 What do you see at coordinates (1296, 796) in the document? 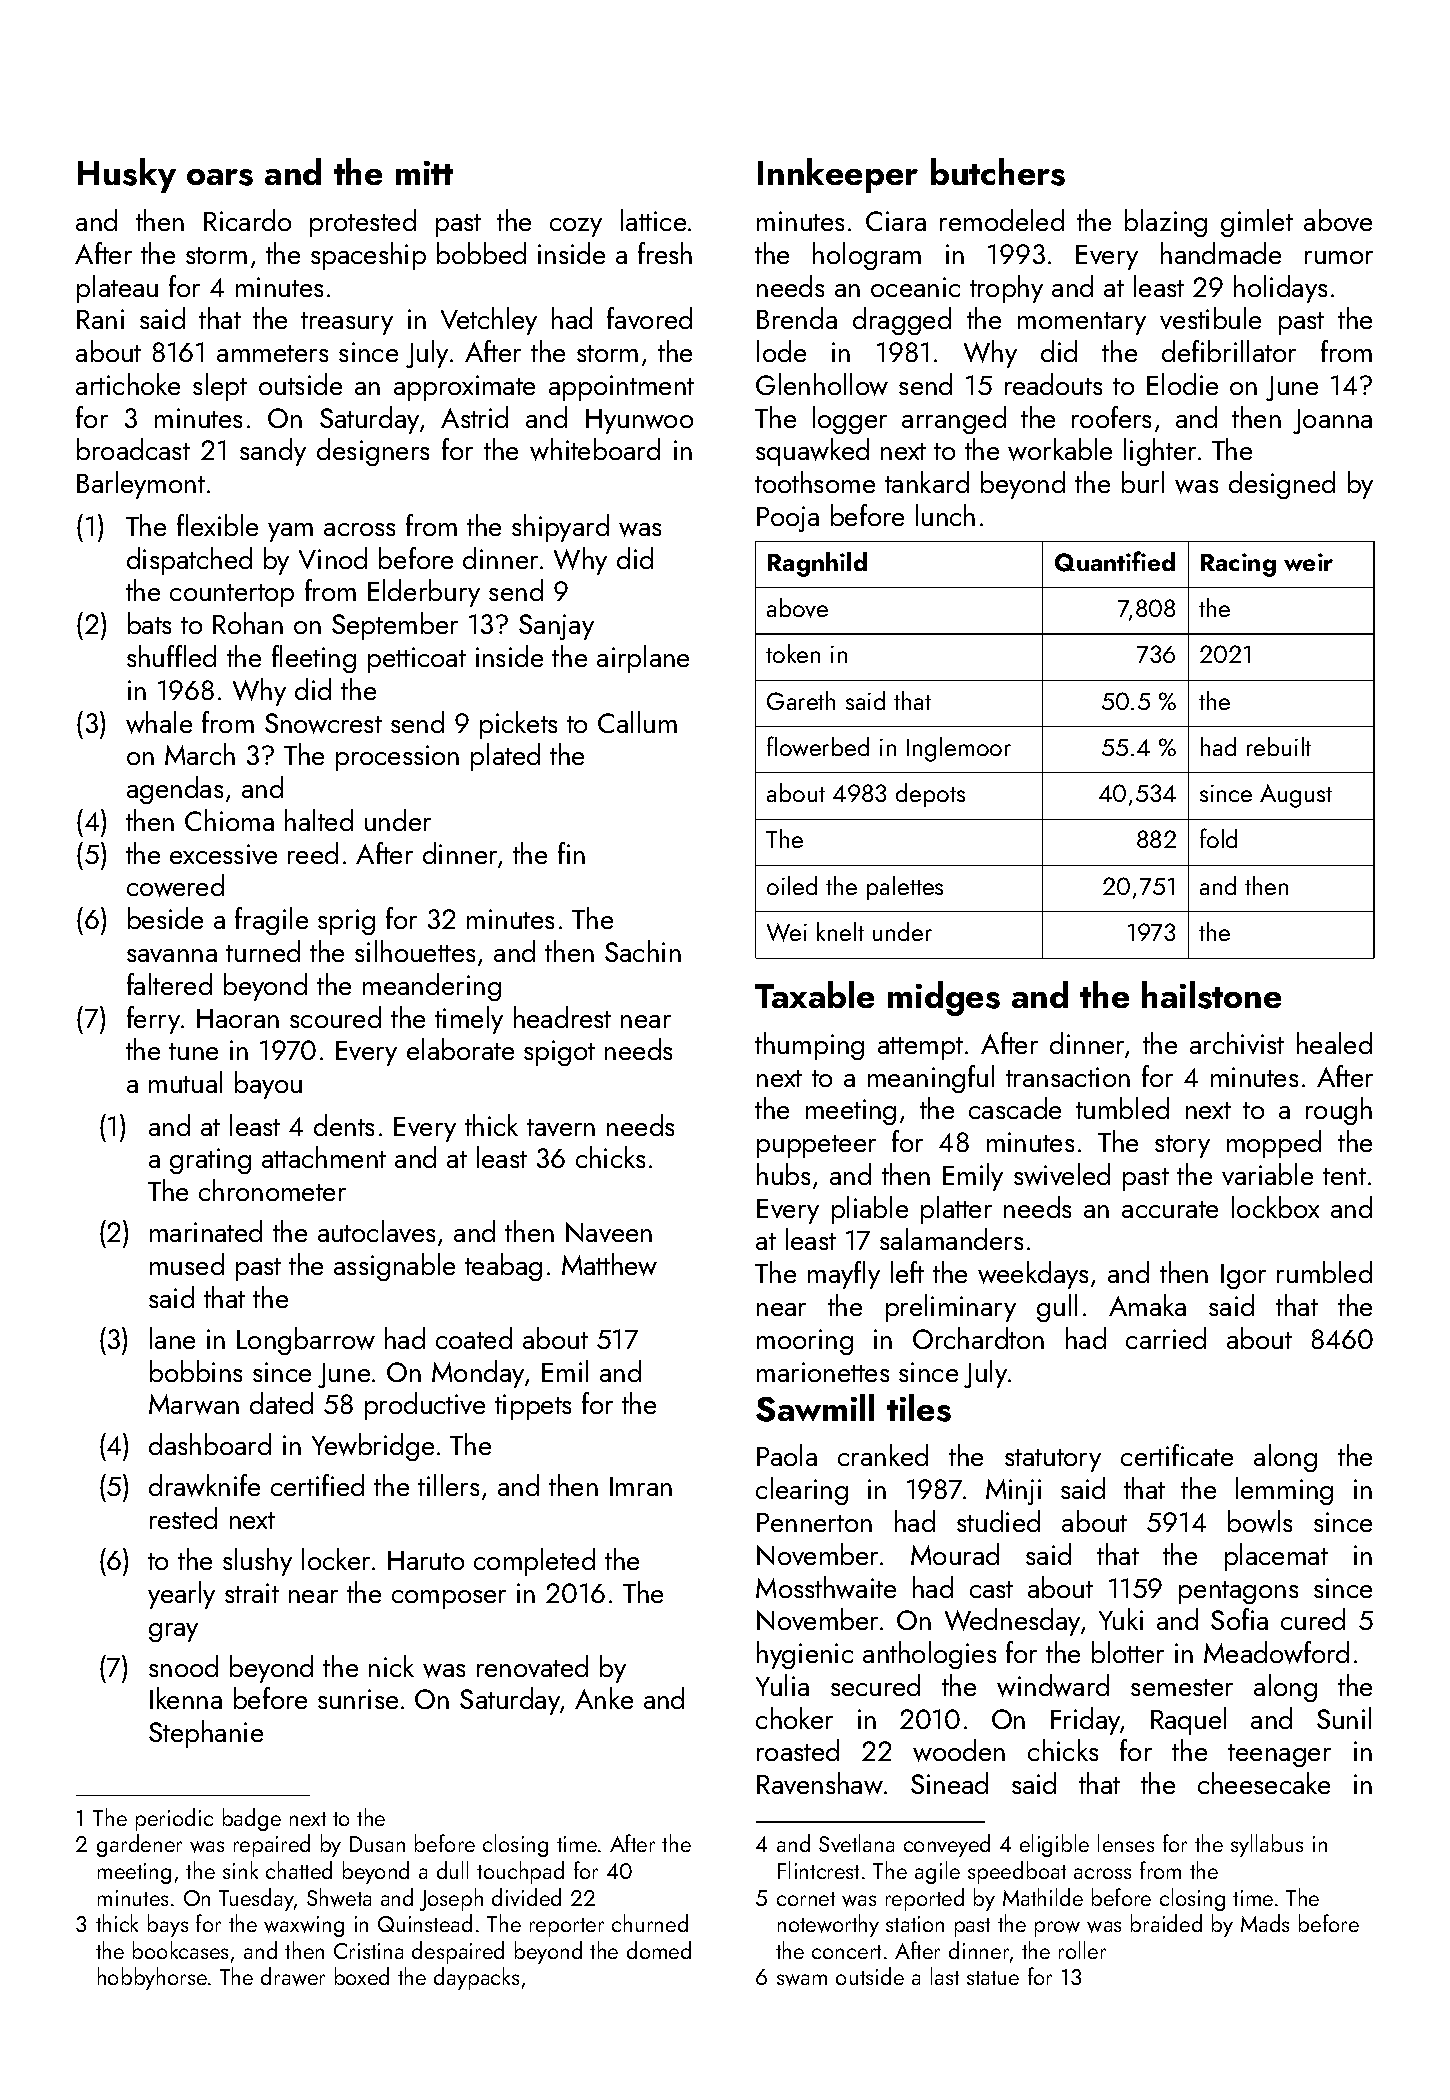
I see `August` at bounding box center [1296, 796].
